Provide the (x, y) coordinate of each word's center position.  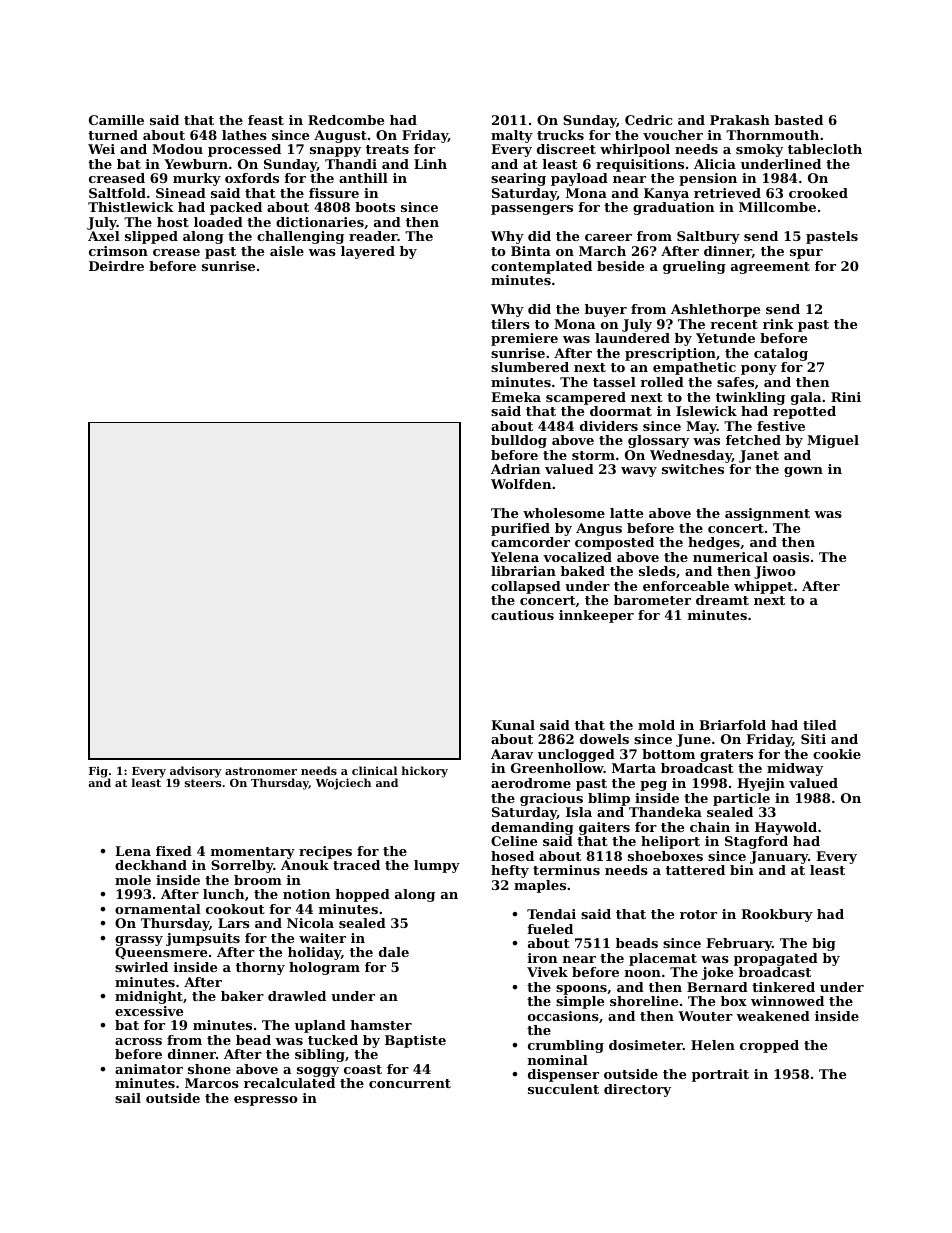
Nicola (310, 923)
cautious (522, 615)
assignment (767, 514)
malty (512, 136)
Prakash (740, 120)
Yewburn (196, 164)
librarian (523, 571)
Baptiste (415, 1041)
